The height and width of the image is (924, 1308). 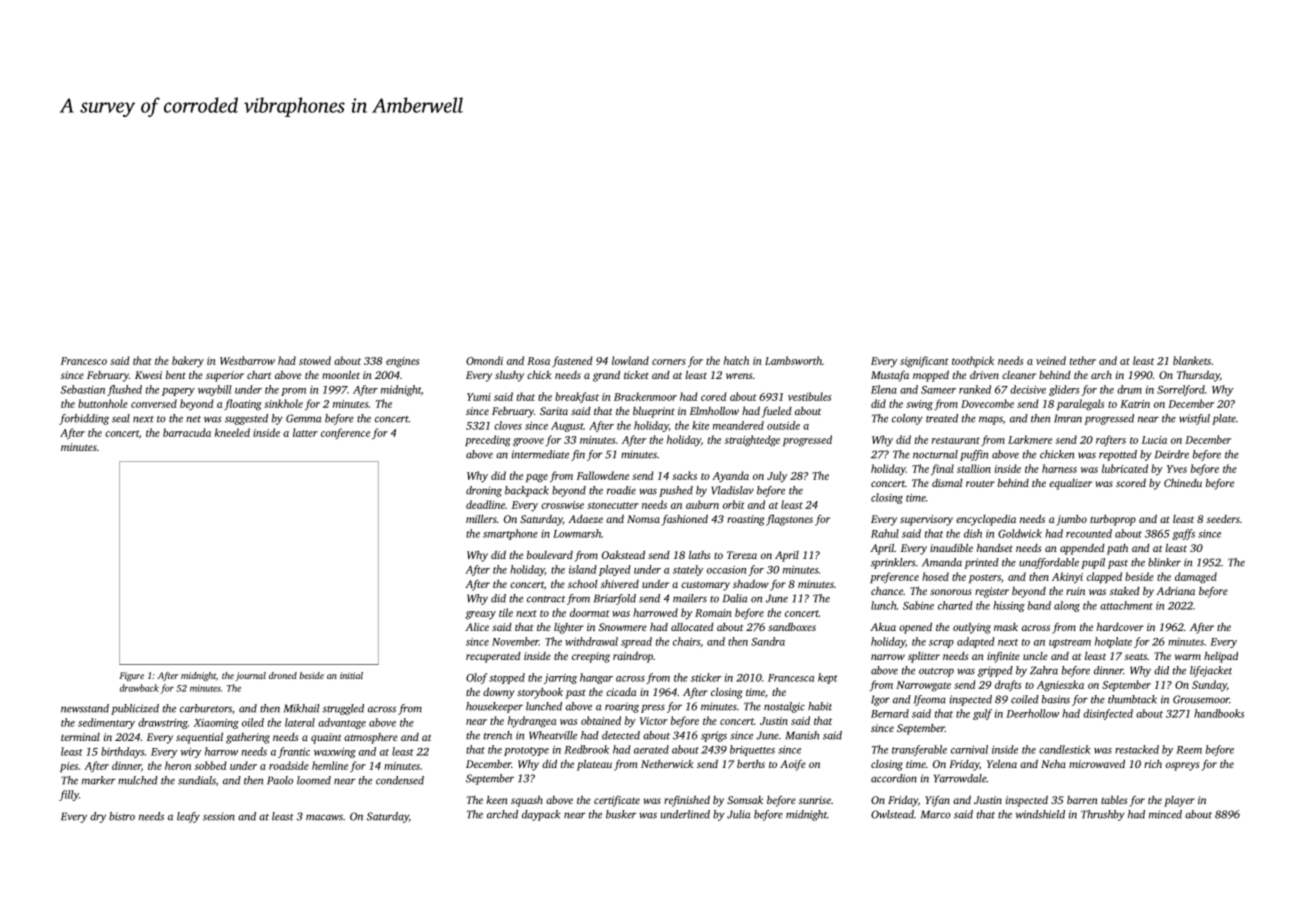 What do you see at coordinates (1120, 627) in the image?
I see `hardcover` at bounding box center [1120, 627].
